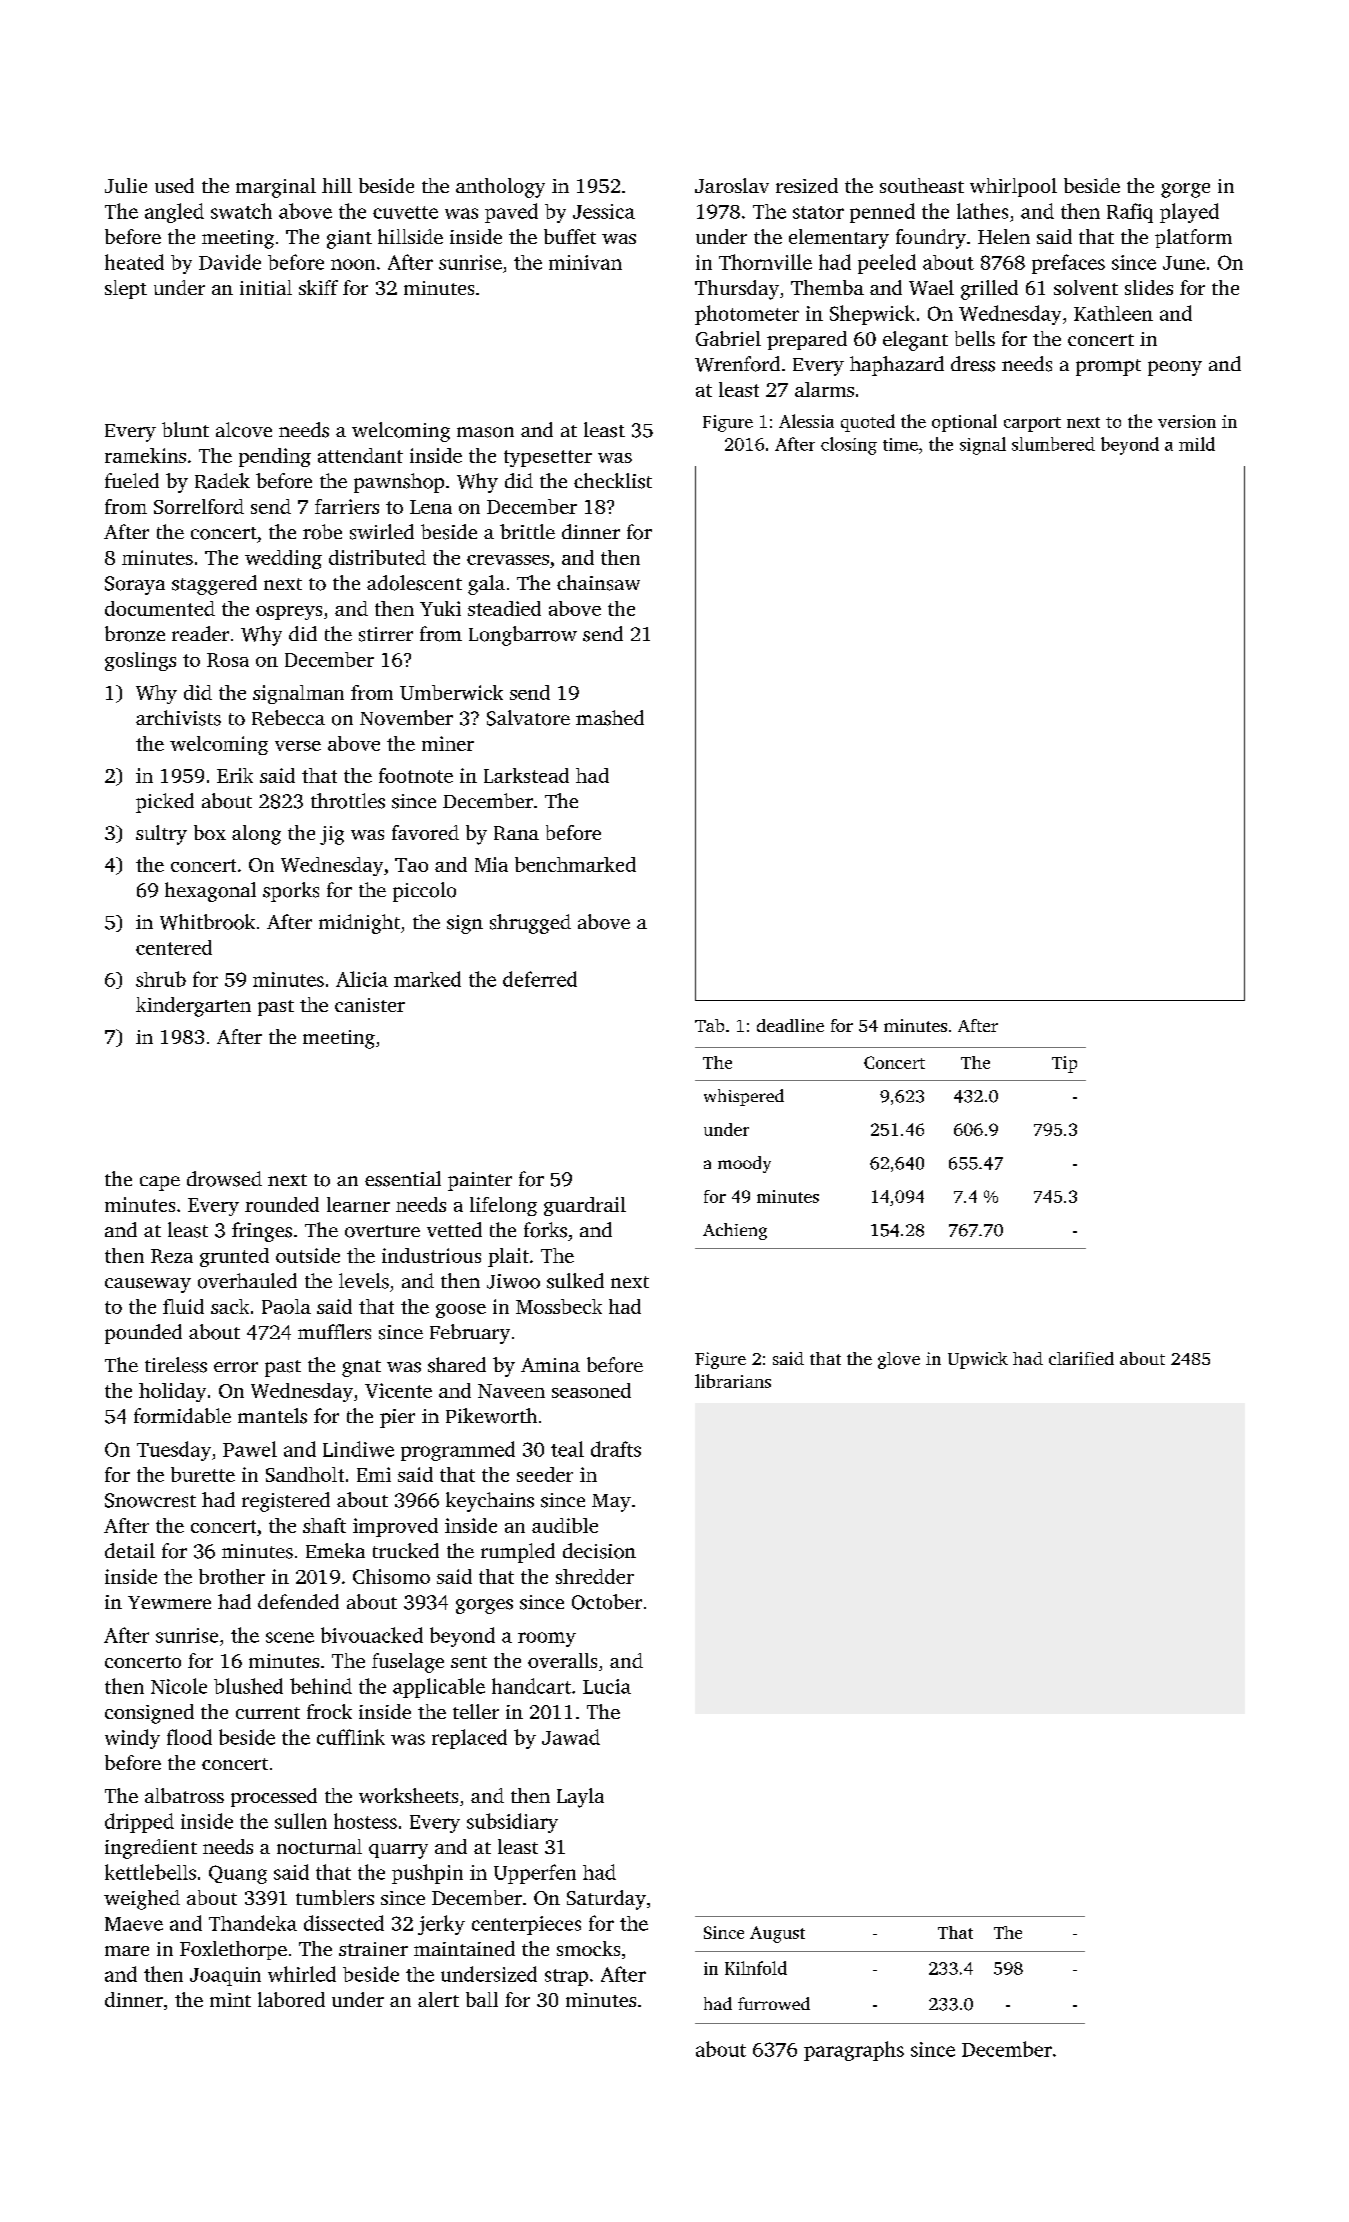 The width and height of the screenshot is (1349, 2222). What do you see at coordinates (530, 924) in the screenshot?
I see `shrugged` at bounding box center [530, 924].
